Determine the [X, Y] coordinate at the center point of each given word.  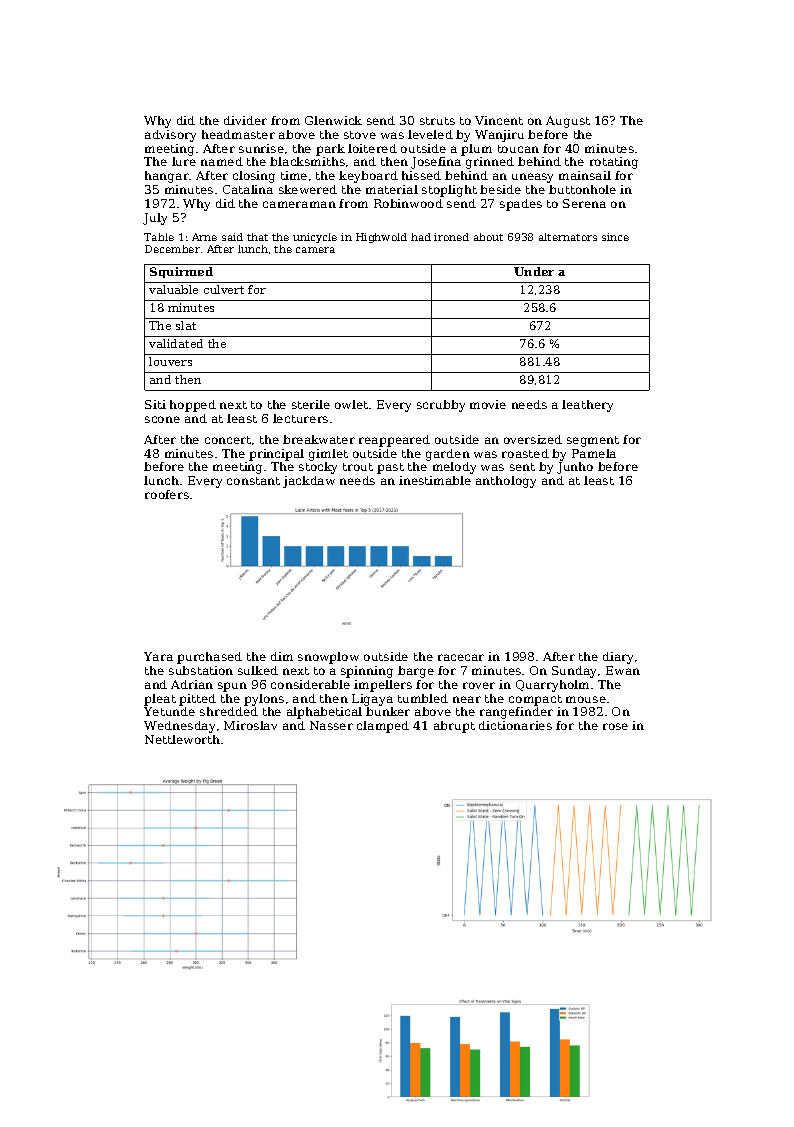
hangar [167, 177]
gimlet [328, 455]
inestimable [435, 480]
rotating [614, 163]
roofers [167, 494]
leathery [587, 406]
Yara [158, 656]
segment [593, 441]
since [615, 237]
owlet [351, 404]
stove [360, 135]
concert [228, 440]
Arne [204, 237]
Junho [575, 468]
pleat [160, 700]
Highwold [381, 238]
